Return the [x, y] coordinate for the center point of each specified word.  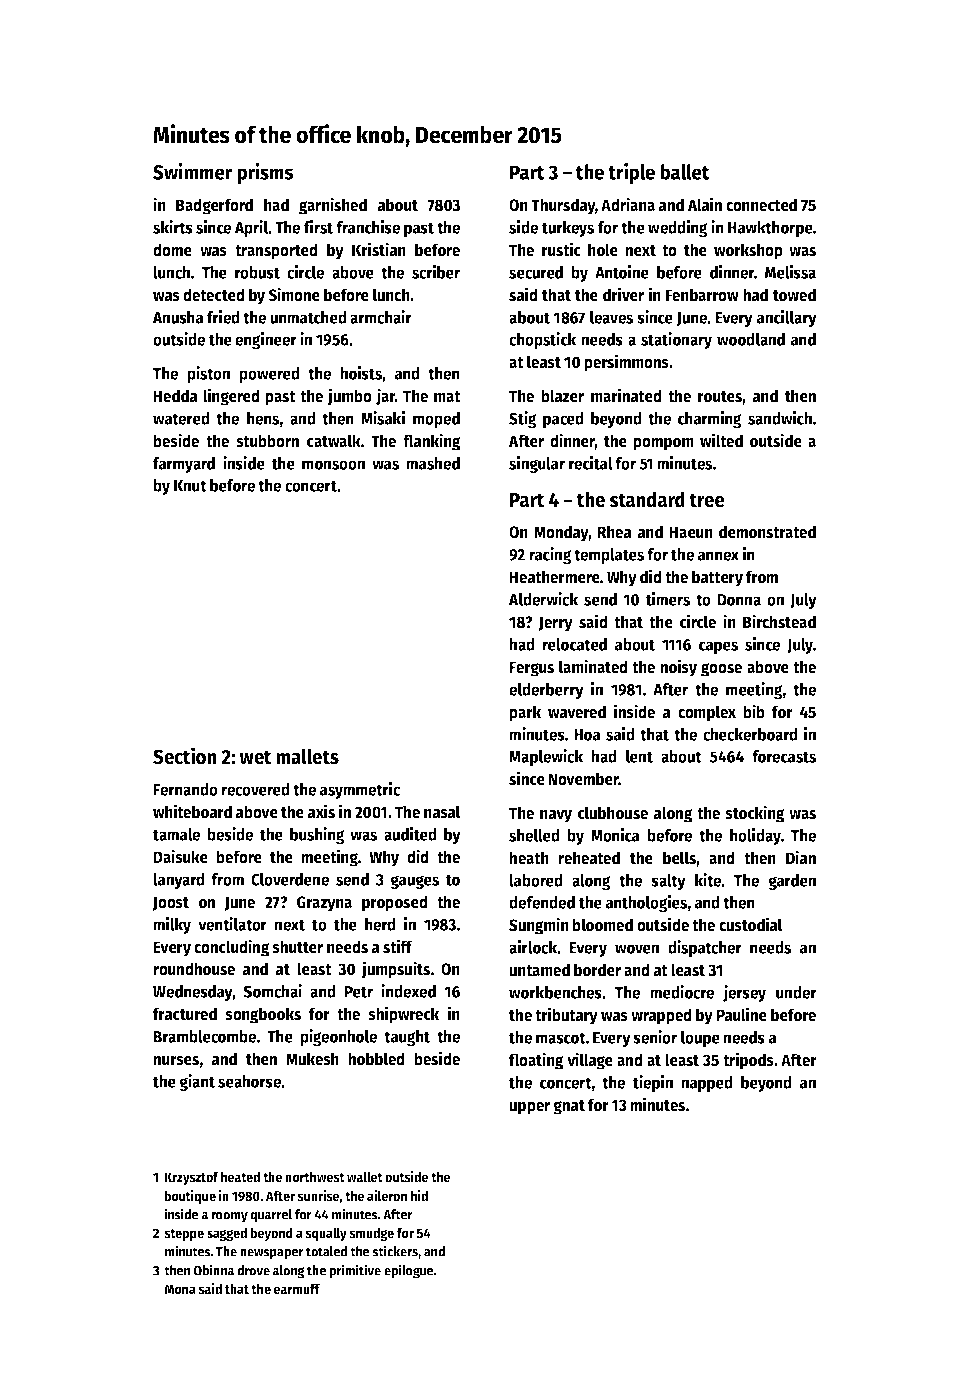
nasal [442, 812]
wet [255, 757]
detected [214, 295]
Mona [180, 1289]
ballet [685, 172]
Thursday [563, 206]
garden [792, 882]
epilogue [409, 1271]
